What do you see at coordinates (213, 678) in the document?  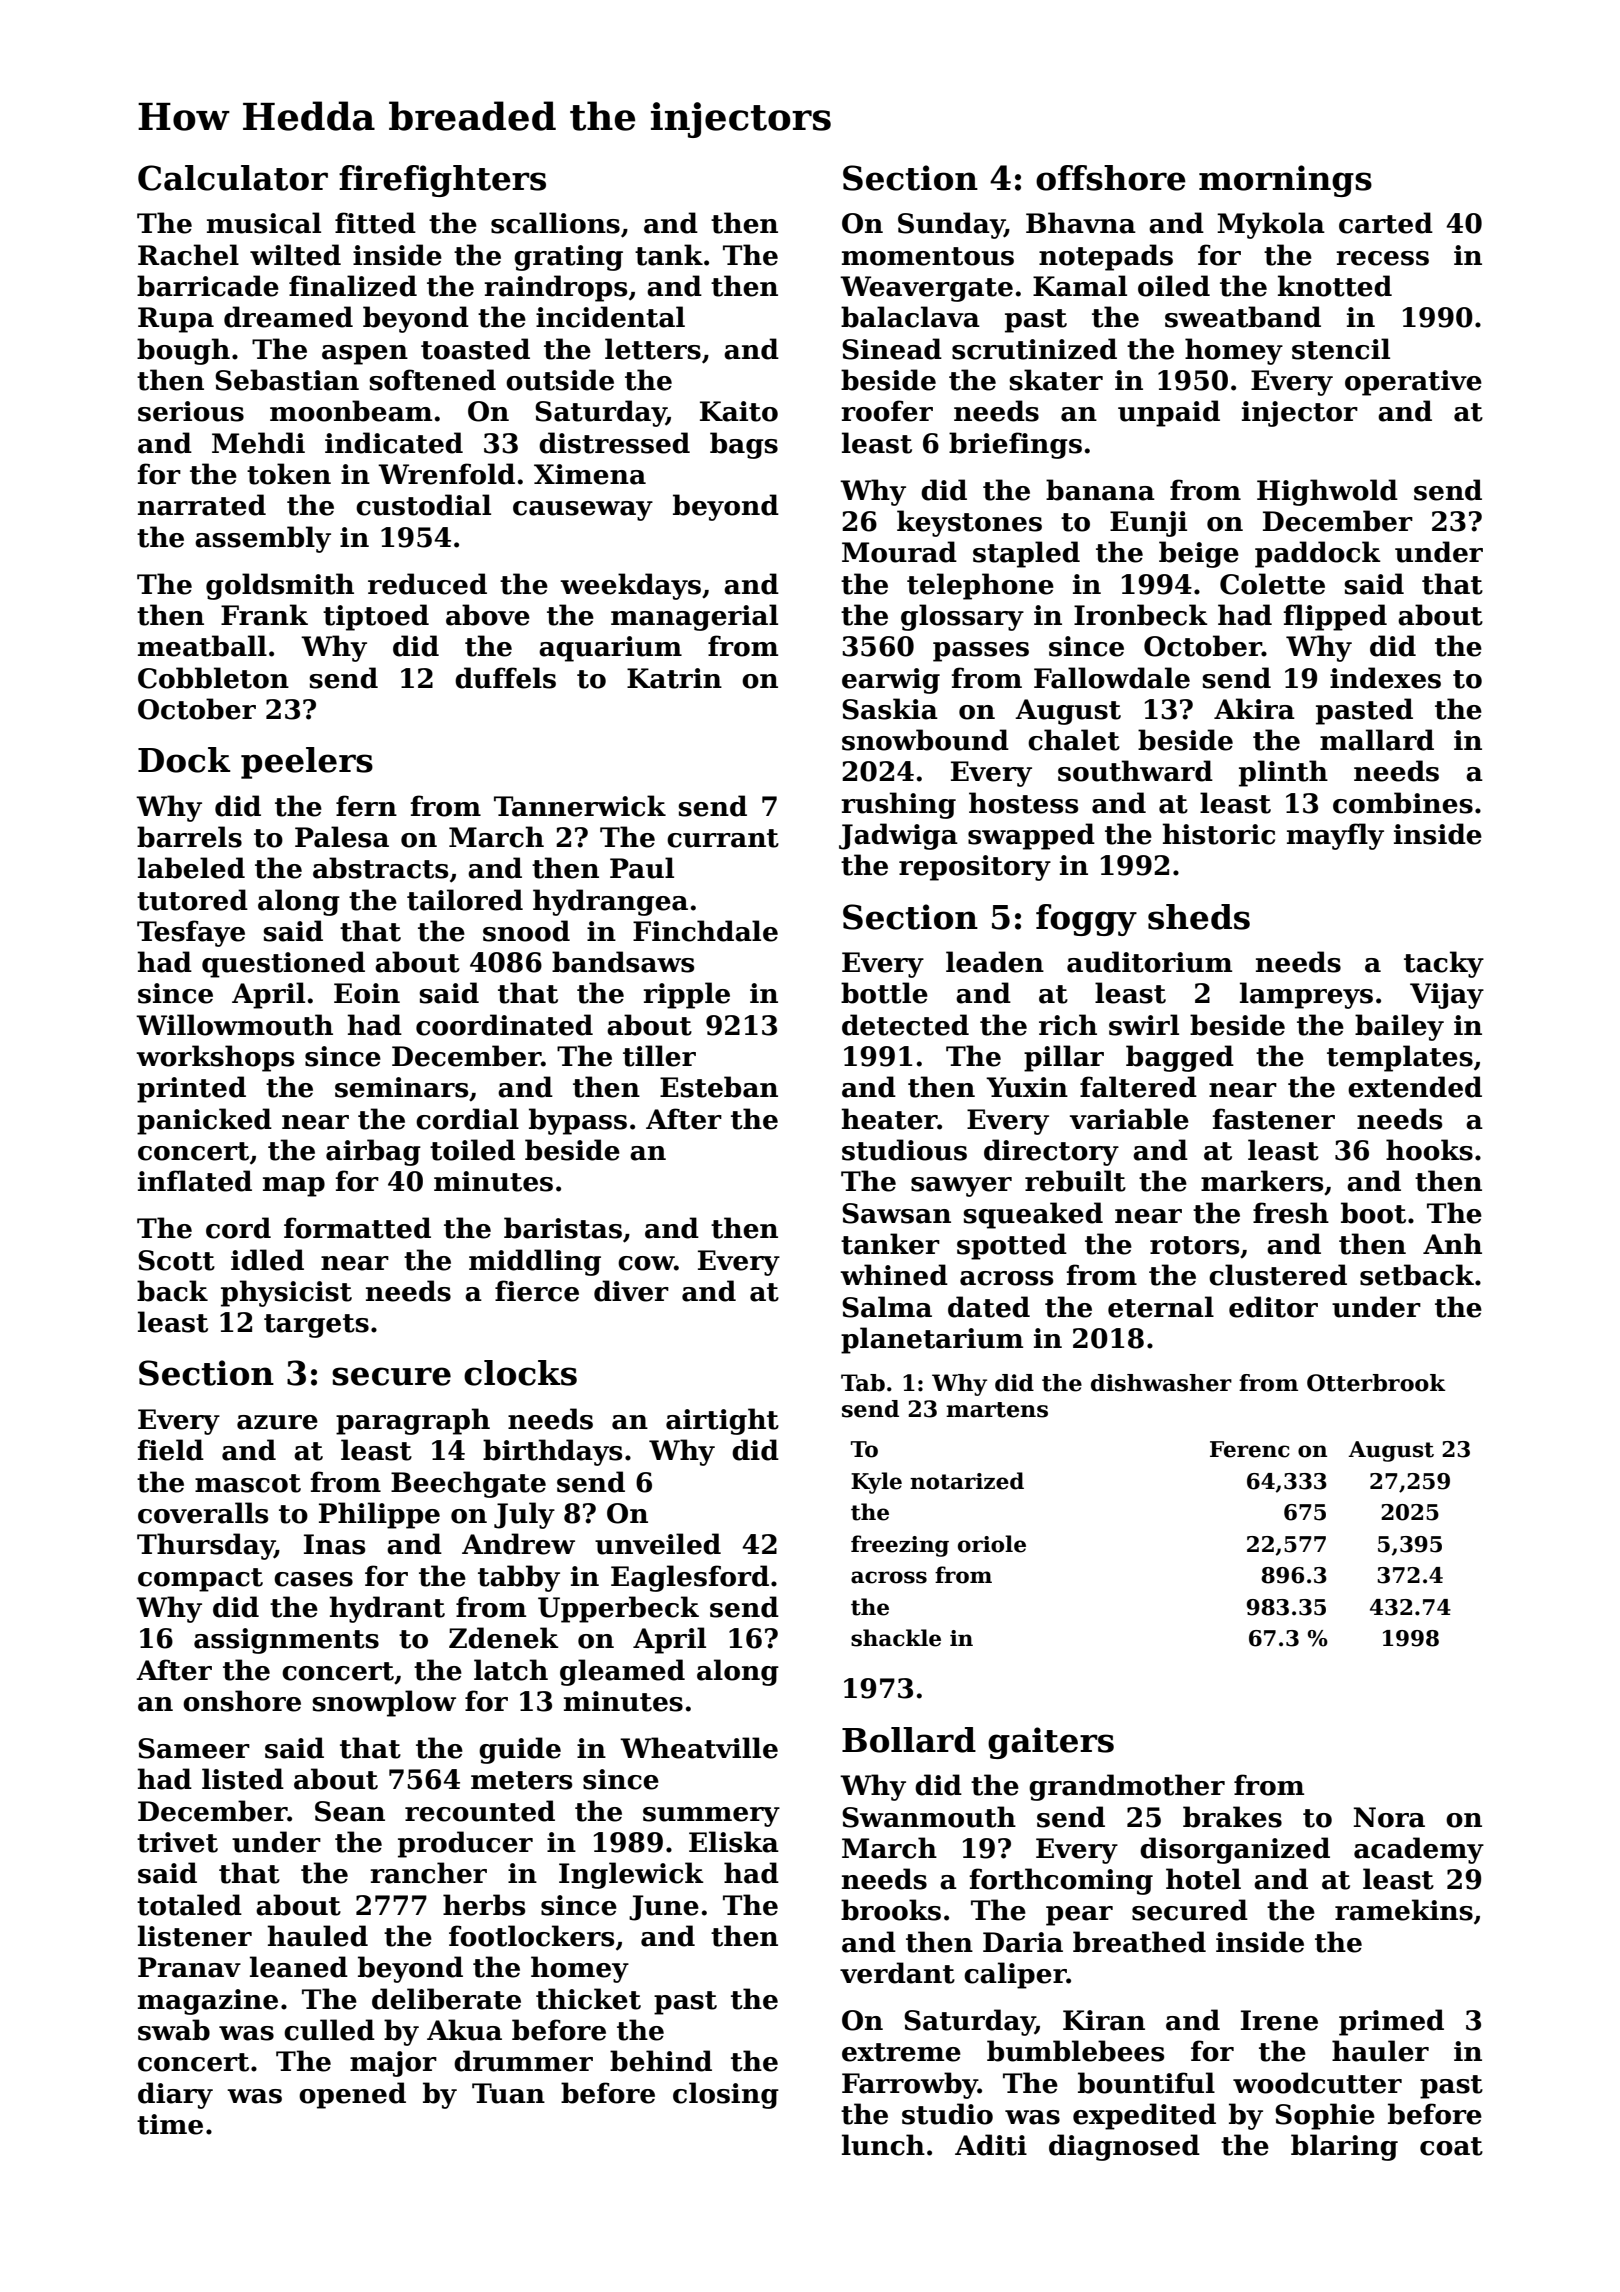 I see `Cobbleton` at bounding box center [213, 678].
